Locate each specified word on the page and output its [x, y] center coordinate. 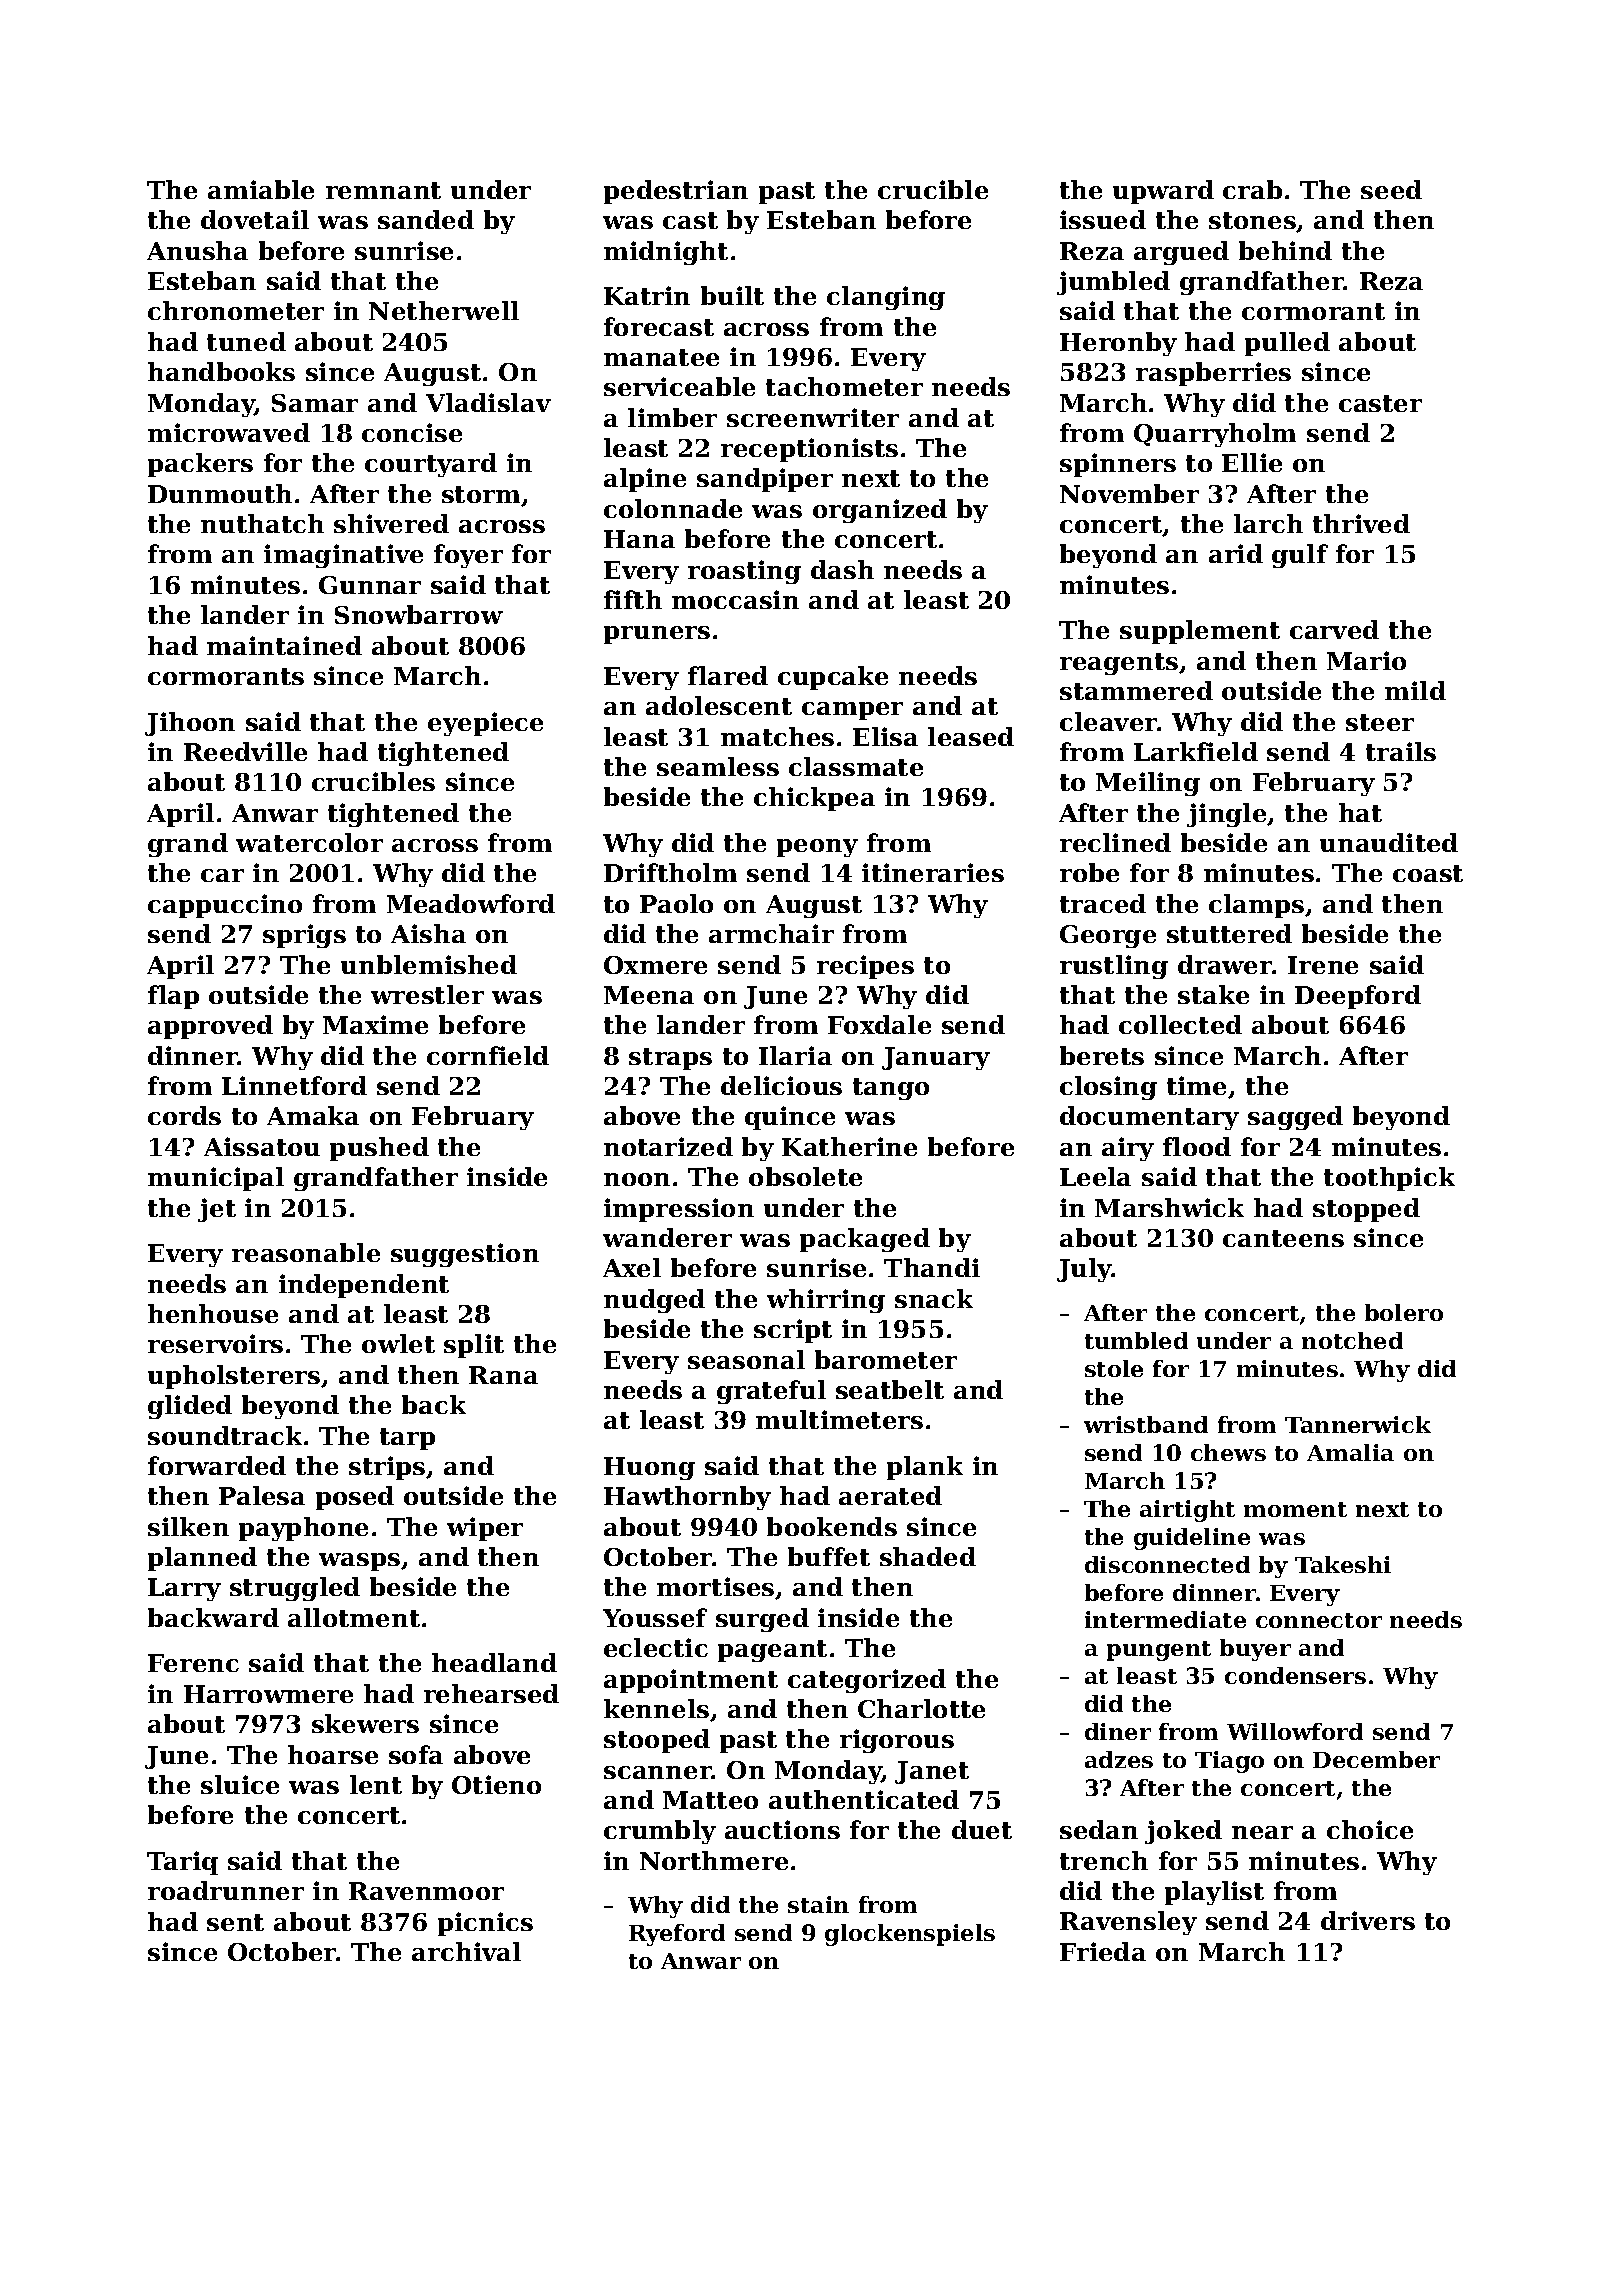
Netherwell [444, 310]
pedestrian [676, 192]
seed [1391, 189]
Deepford [1358, 997]
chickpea [814, 799]
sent [235, 1922]
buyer [1255, 1650]
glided [190, 1407]
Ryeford [677, 1935]
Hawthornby [687, 1498]
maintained [284, 645]
